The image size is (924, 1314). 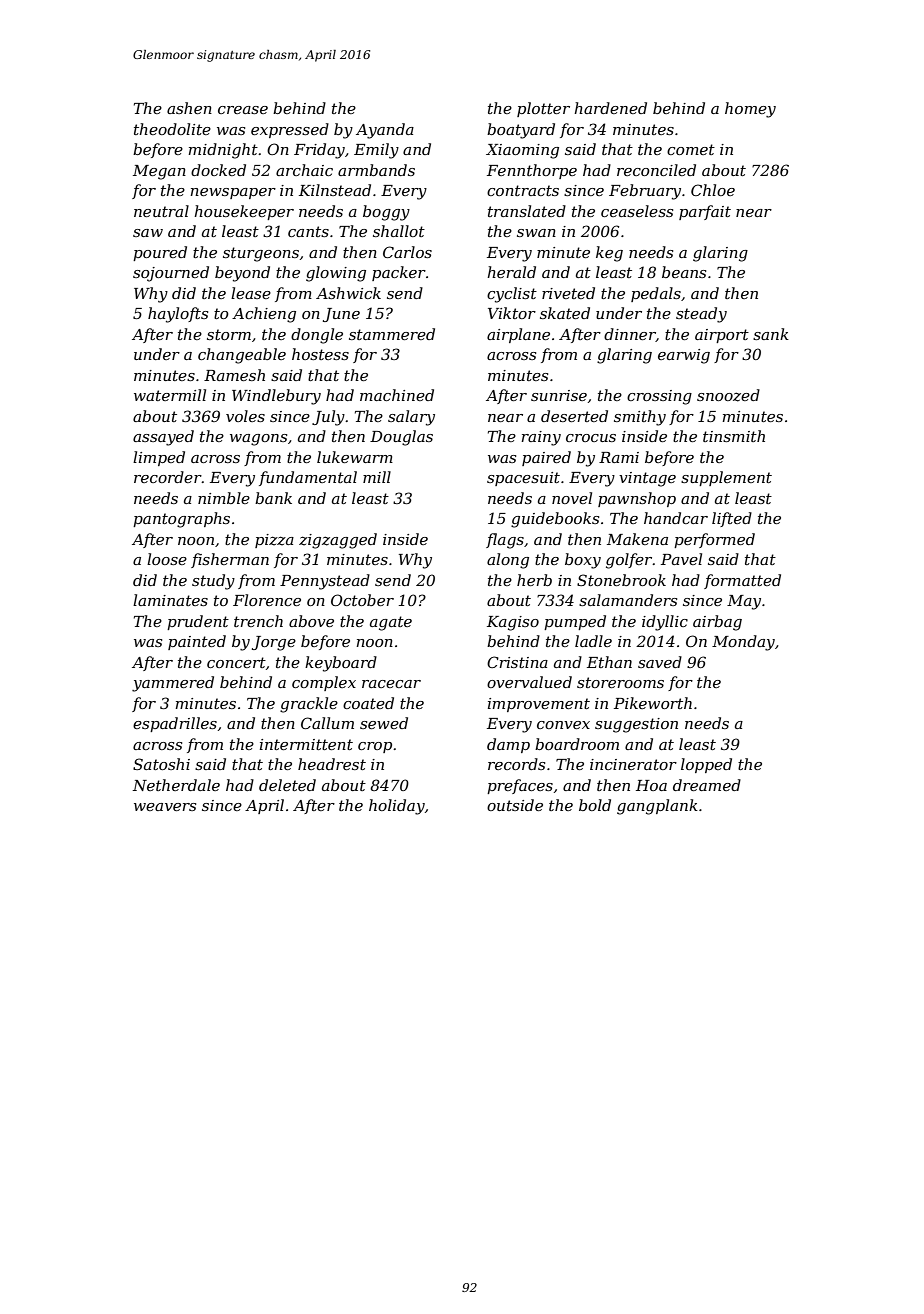 I want to click on holiday, so click(x=397, y=807).
